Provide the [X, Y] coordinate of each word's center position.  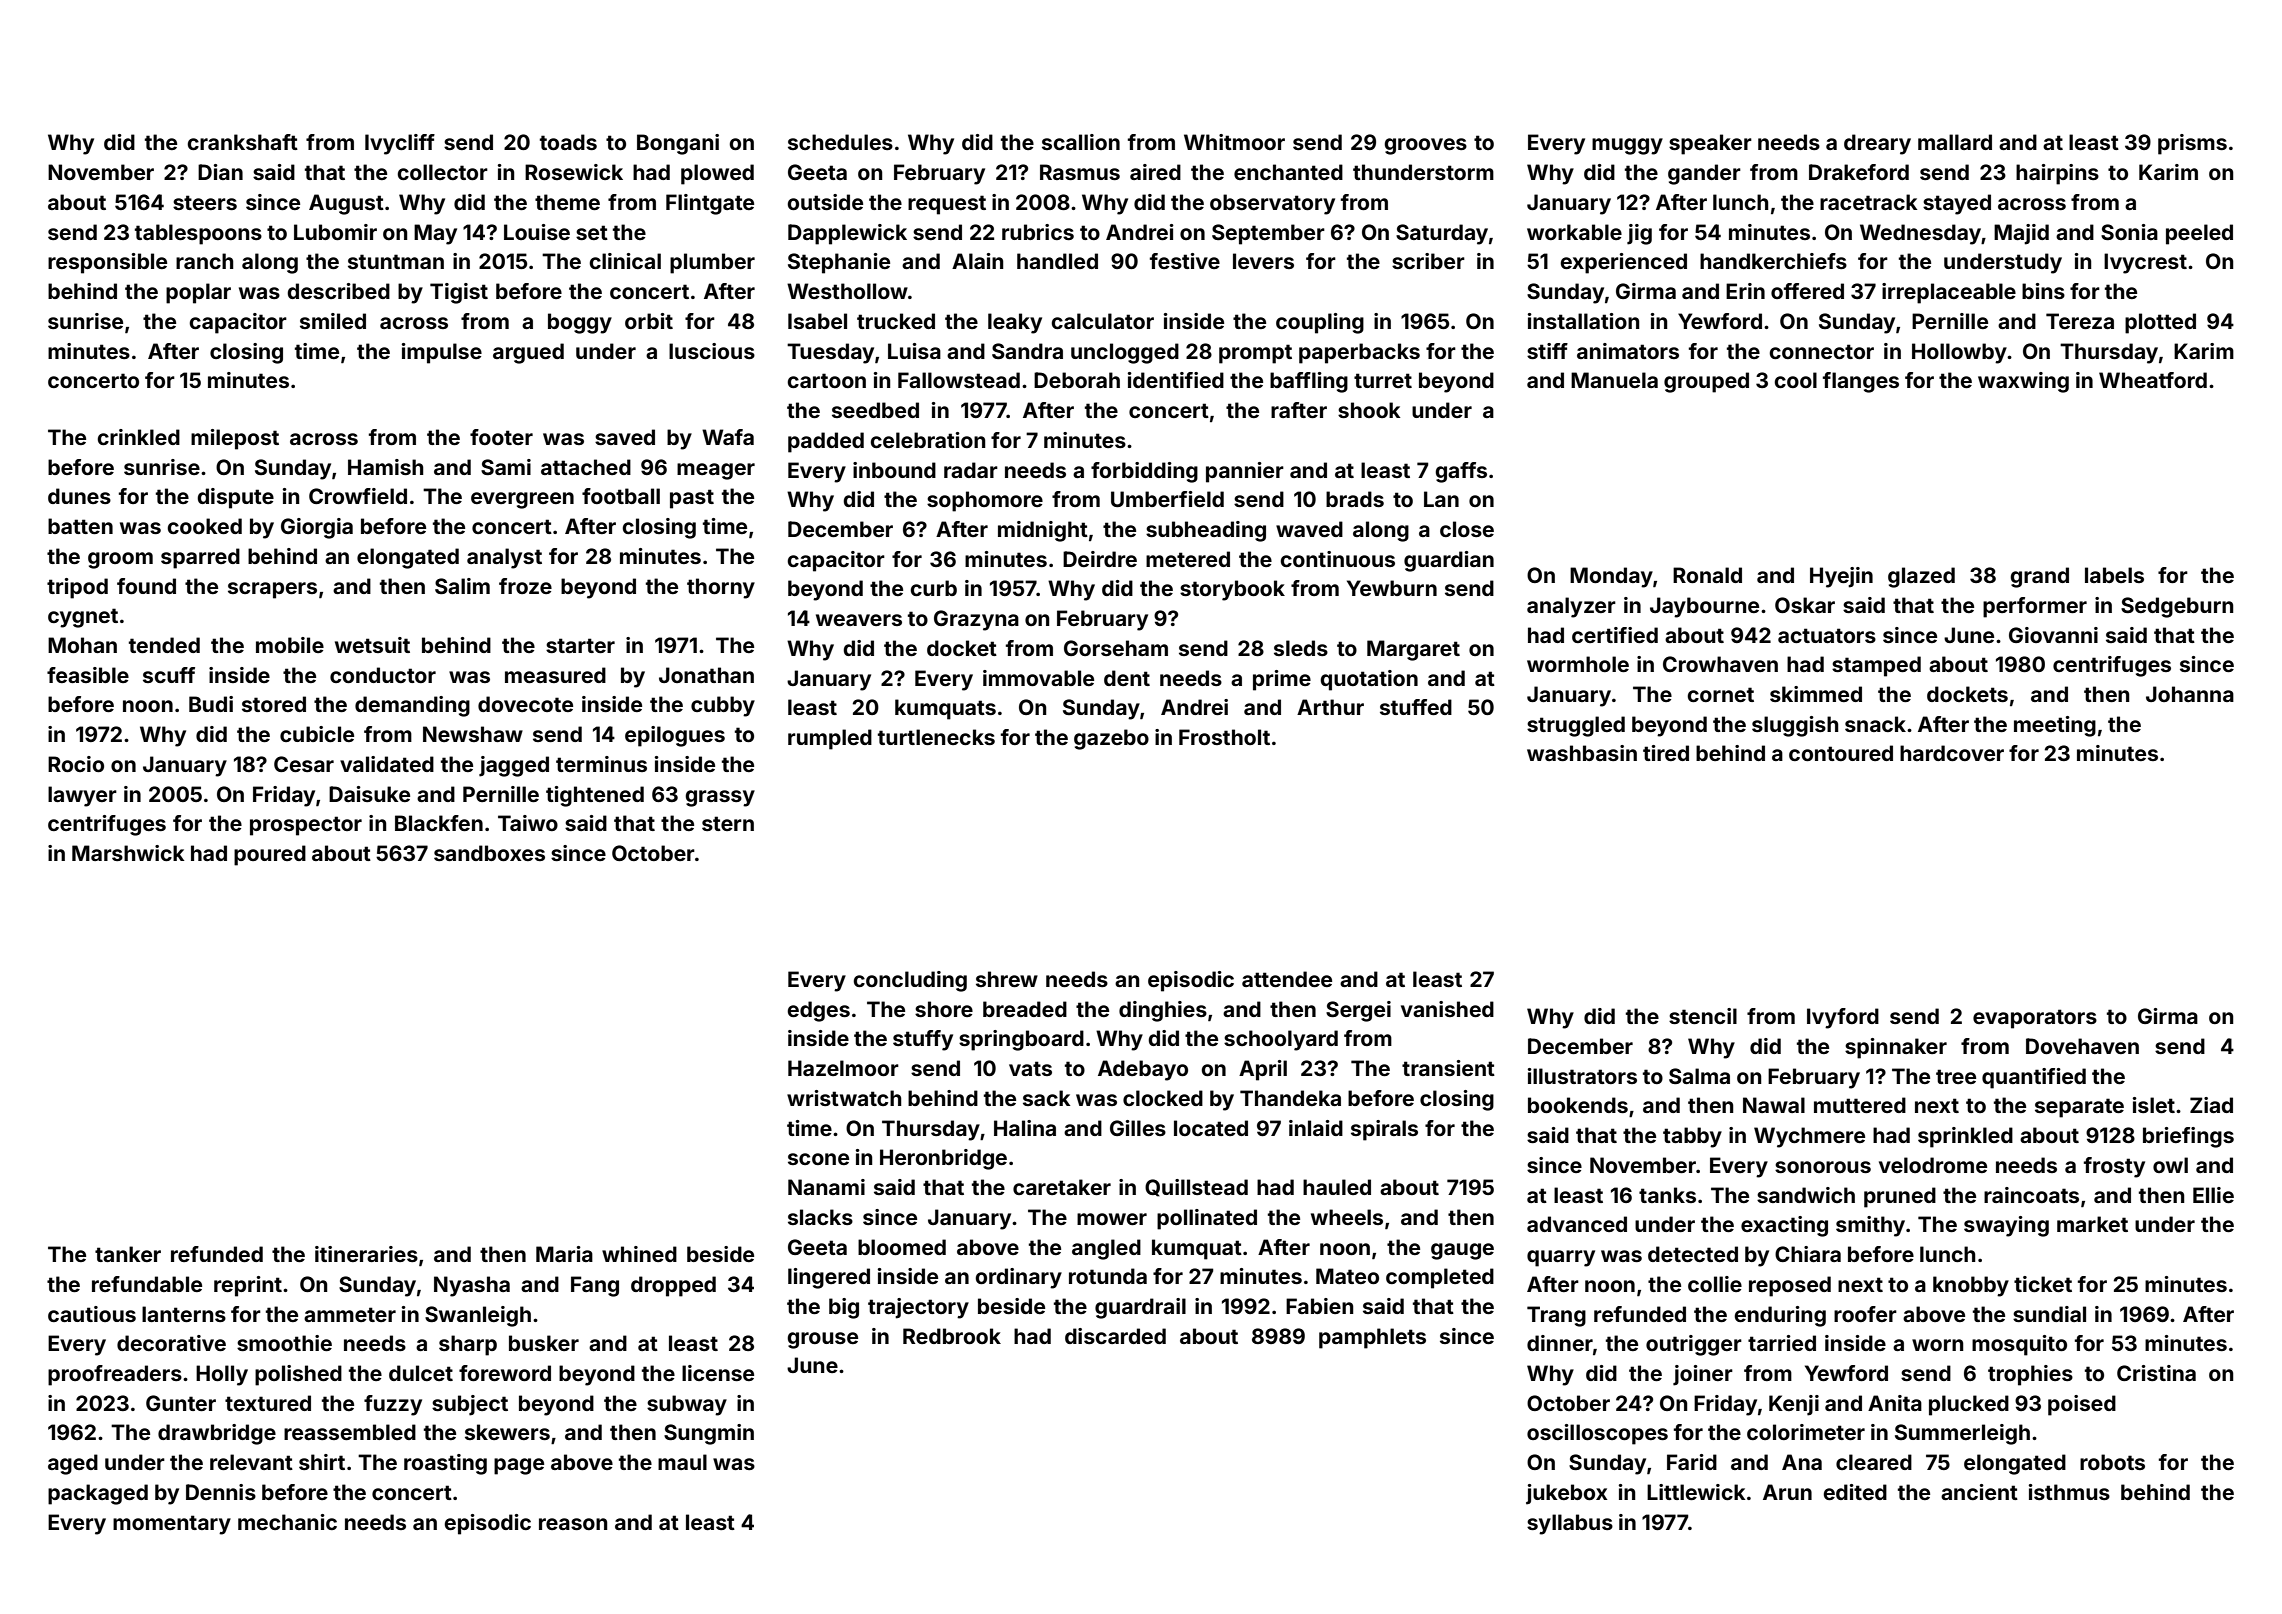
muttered [1860, 1105]
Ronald [1707, 575]
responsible [107, 263]
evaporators [2035, 1019]
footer [501, 437]
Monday [1611, 577]
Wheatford [2153, 380]
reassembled [350, 1432]
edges [818, 1011]
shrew [1007, 979]
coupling [1320, 323]
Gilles [1138, 1128]
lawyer [82, 796]
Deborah [1077, 380]
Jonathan [706, 675]
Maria [564, 1254]
